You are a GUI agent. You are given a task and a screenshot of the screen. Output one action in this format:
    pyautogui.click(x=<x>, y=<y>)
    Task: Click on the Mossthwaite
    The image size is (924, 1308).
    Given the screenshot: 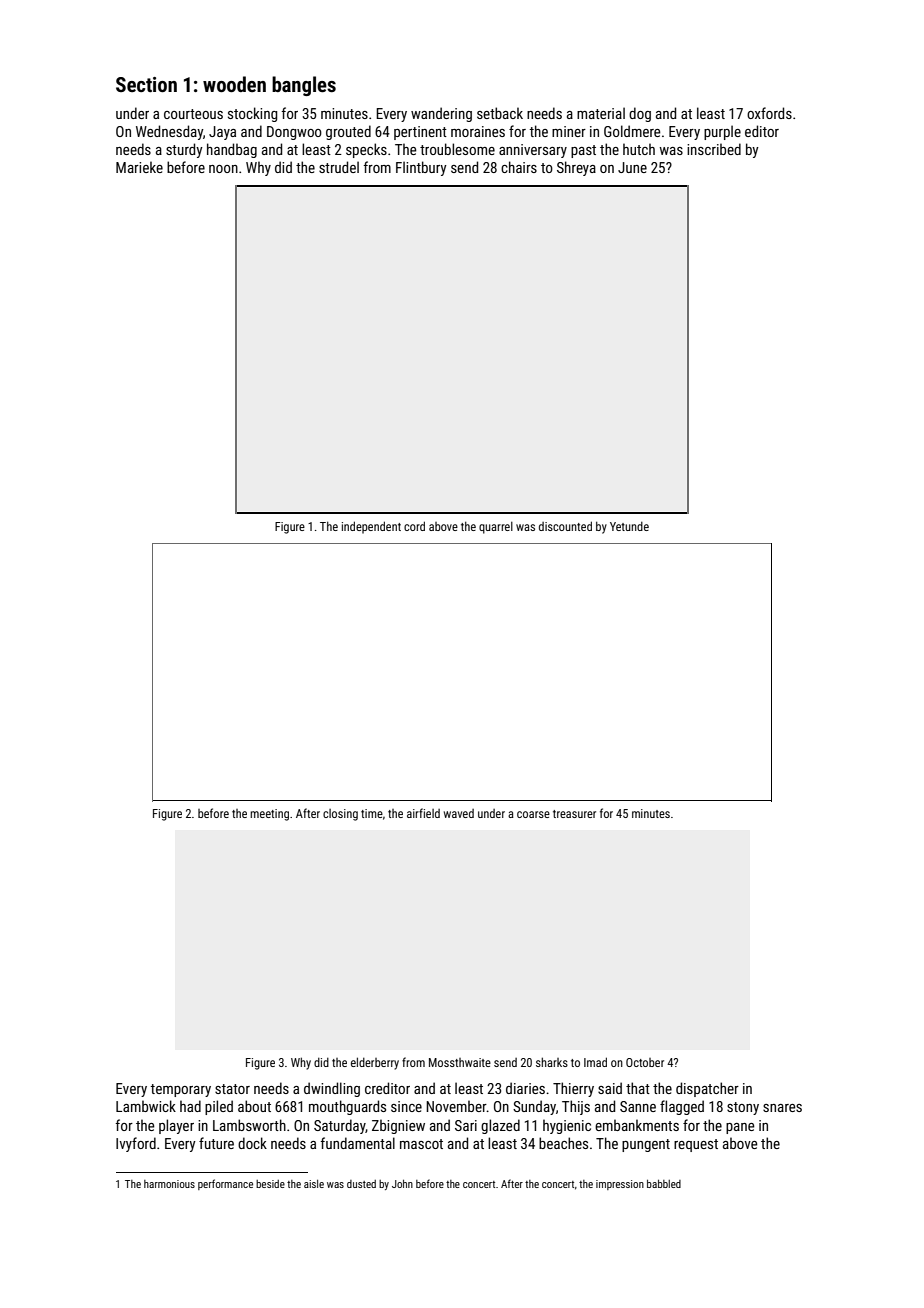 What is the action you would take?
    pyautogui.click(x=460, y=1062)
